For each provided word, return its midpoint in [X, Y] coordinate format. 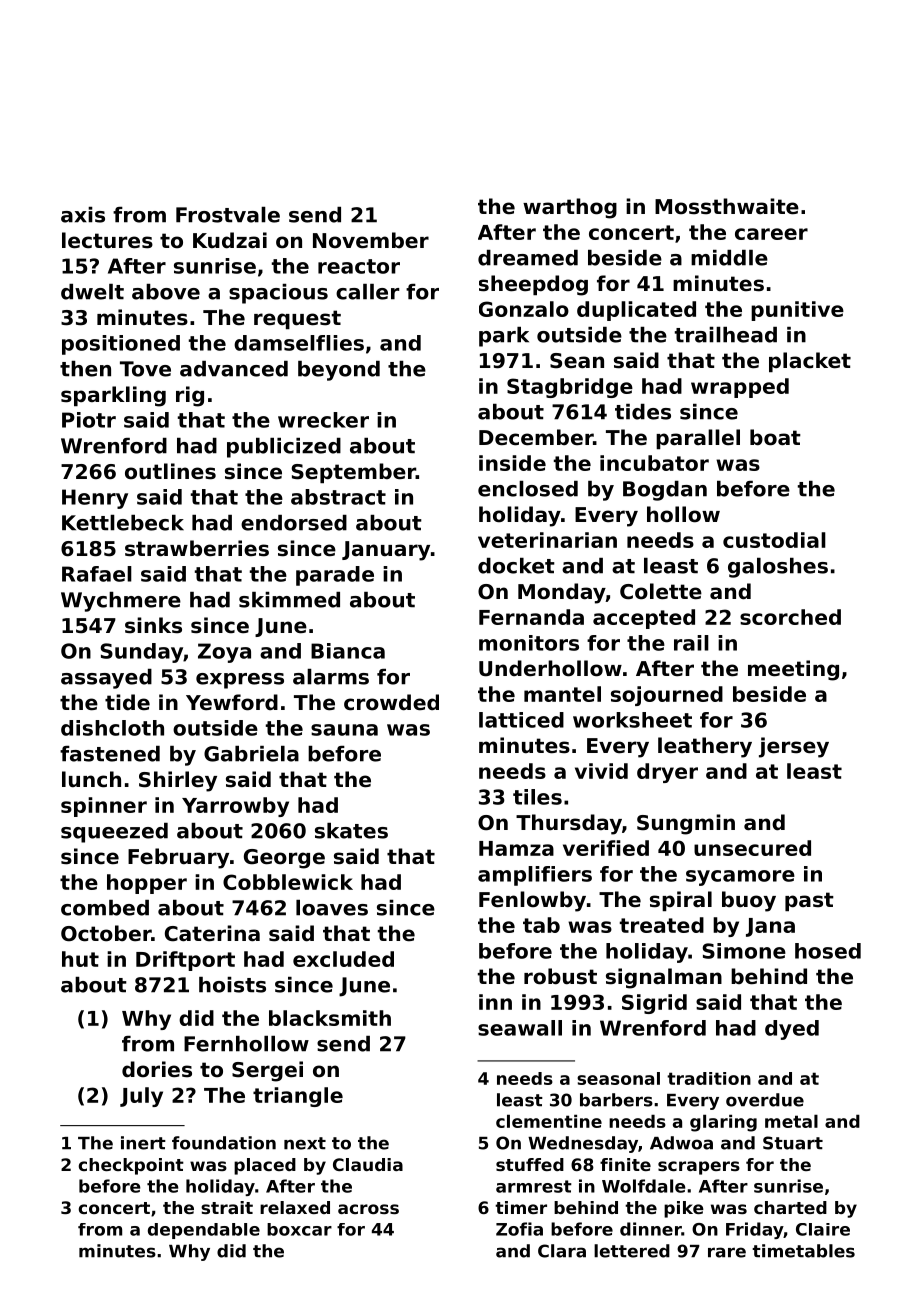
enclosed [528, 489]
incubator [654, 463]
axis [83, 215]
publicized [284, 448]
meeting [793, 670]
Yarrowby [235, 807]
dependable [204, 1231]
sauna [344, 730]
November [371, 240]
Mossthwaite [727, 206]
